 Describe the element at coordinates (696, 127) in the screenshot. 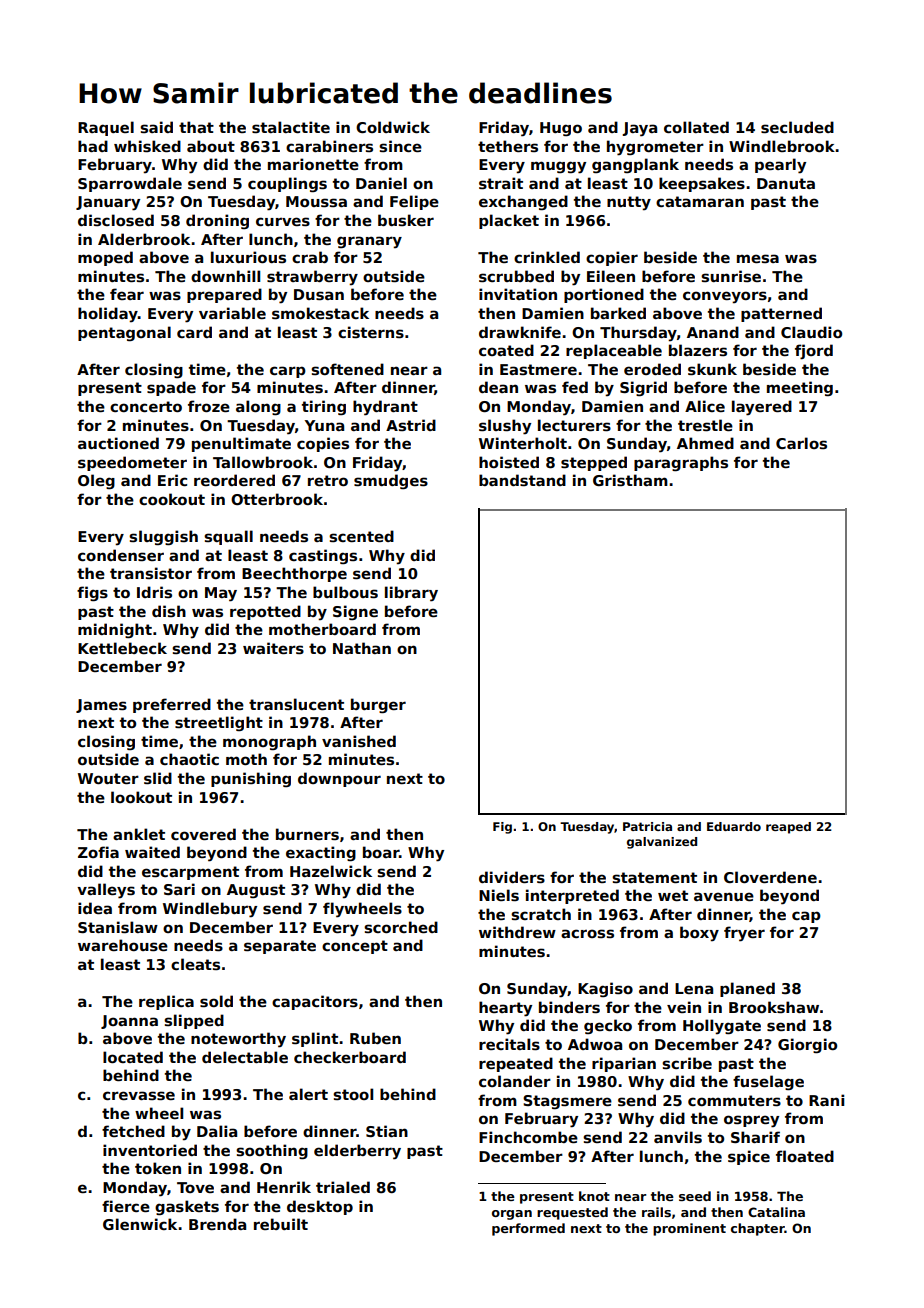

I see `collated` at that location.
